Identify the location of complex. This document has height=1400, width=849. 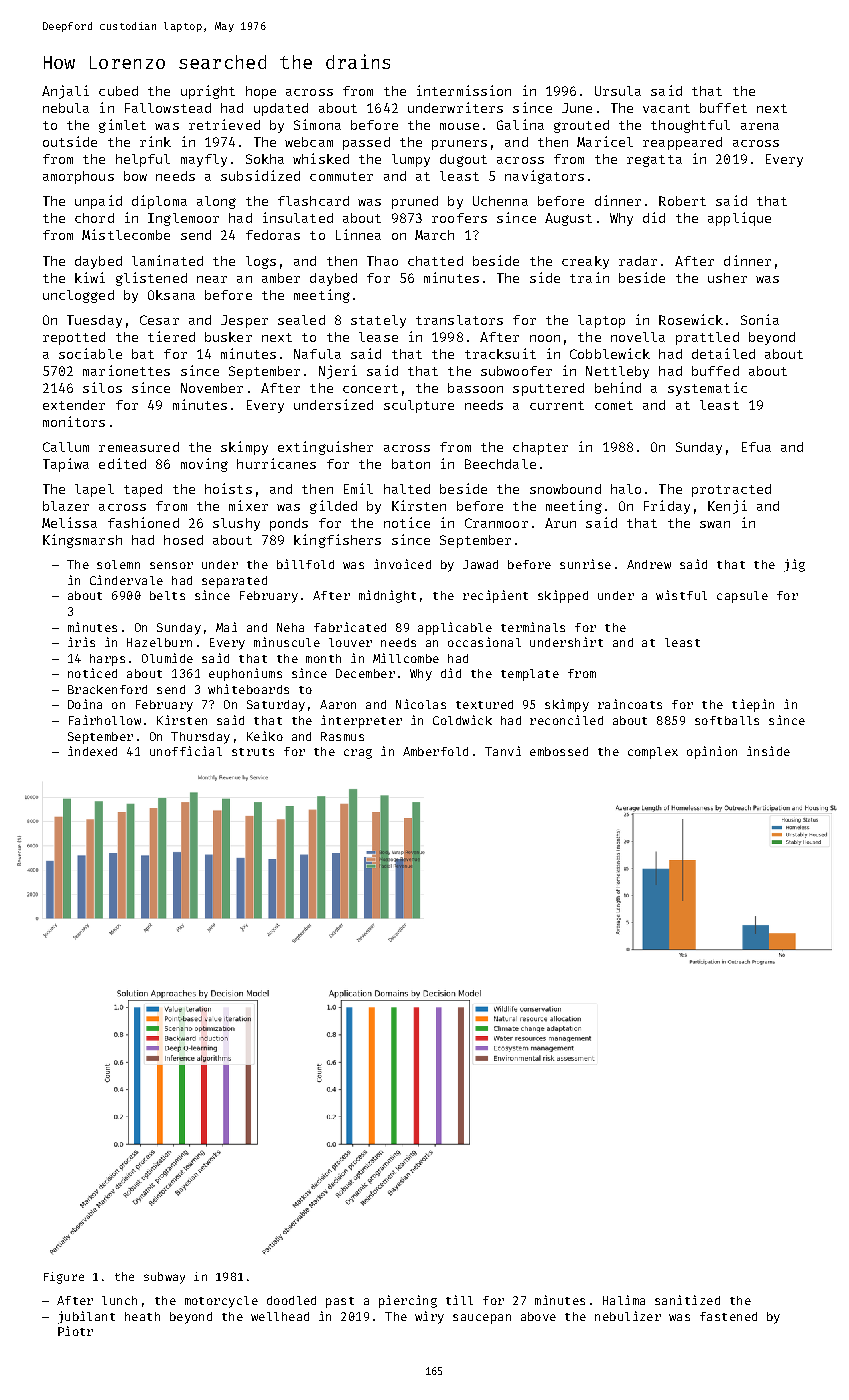
(653, 753).
